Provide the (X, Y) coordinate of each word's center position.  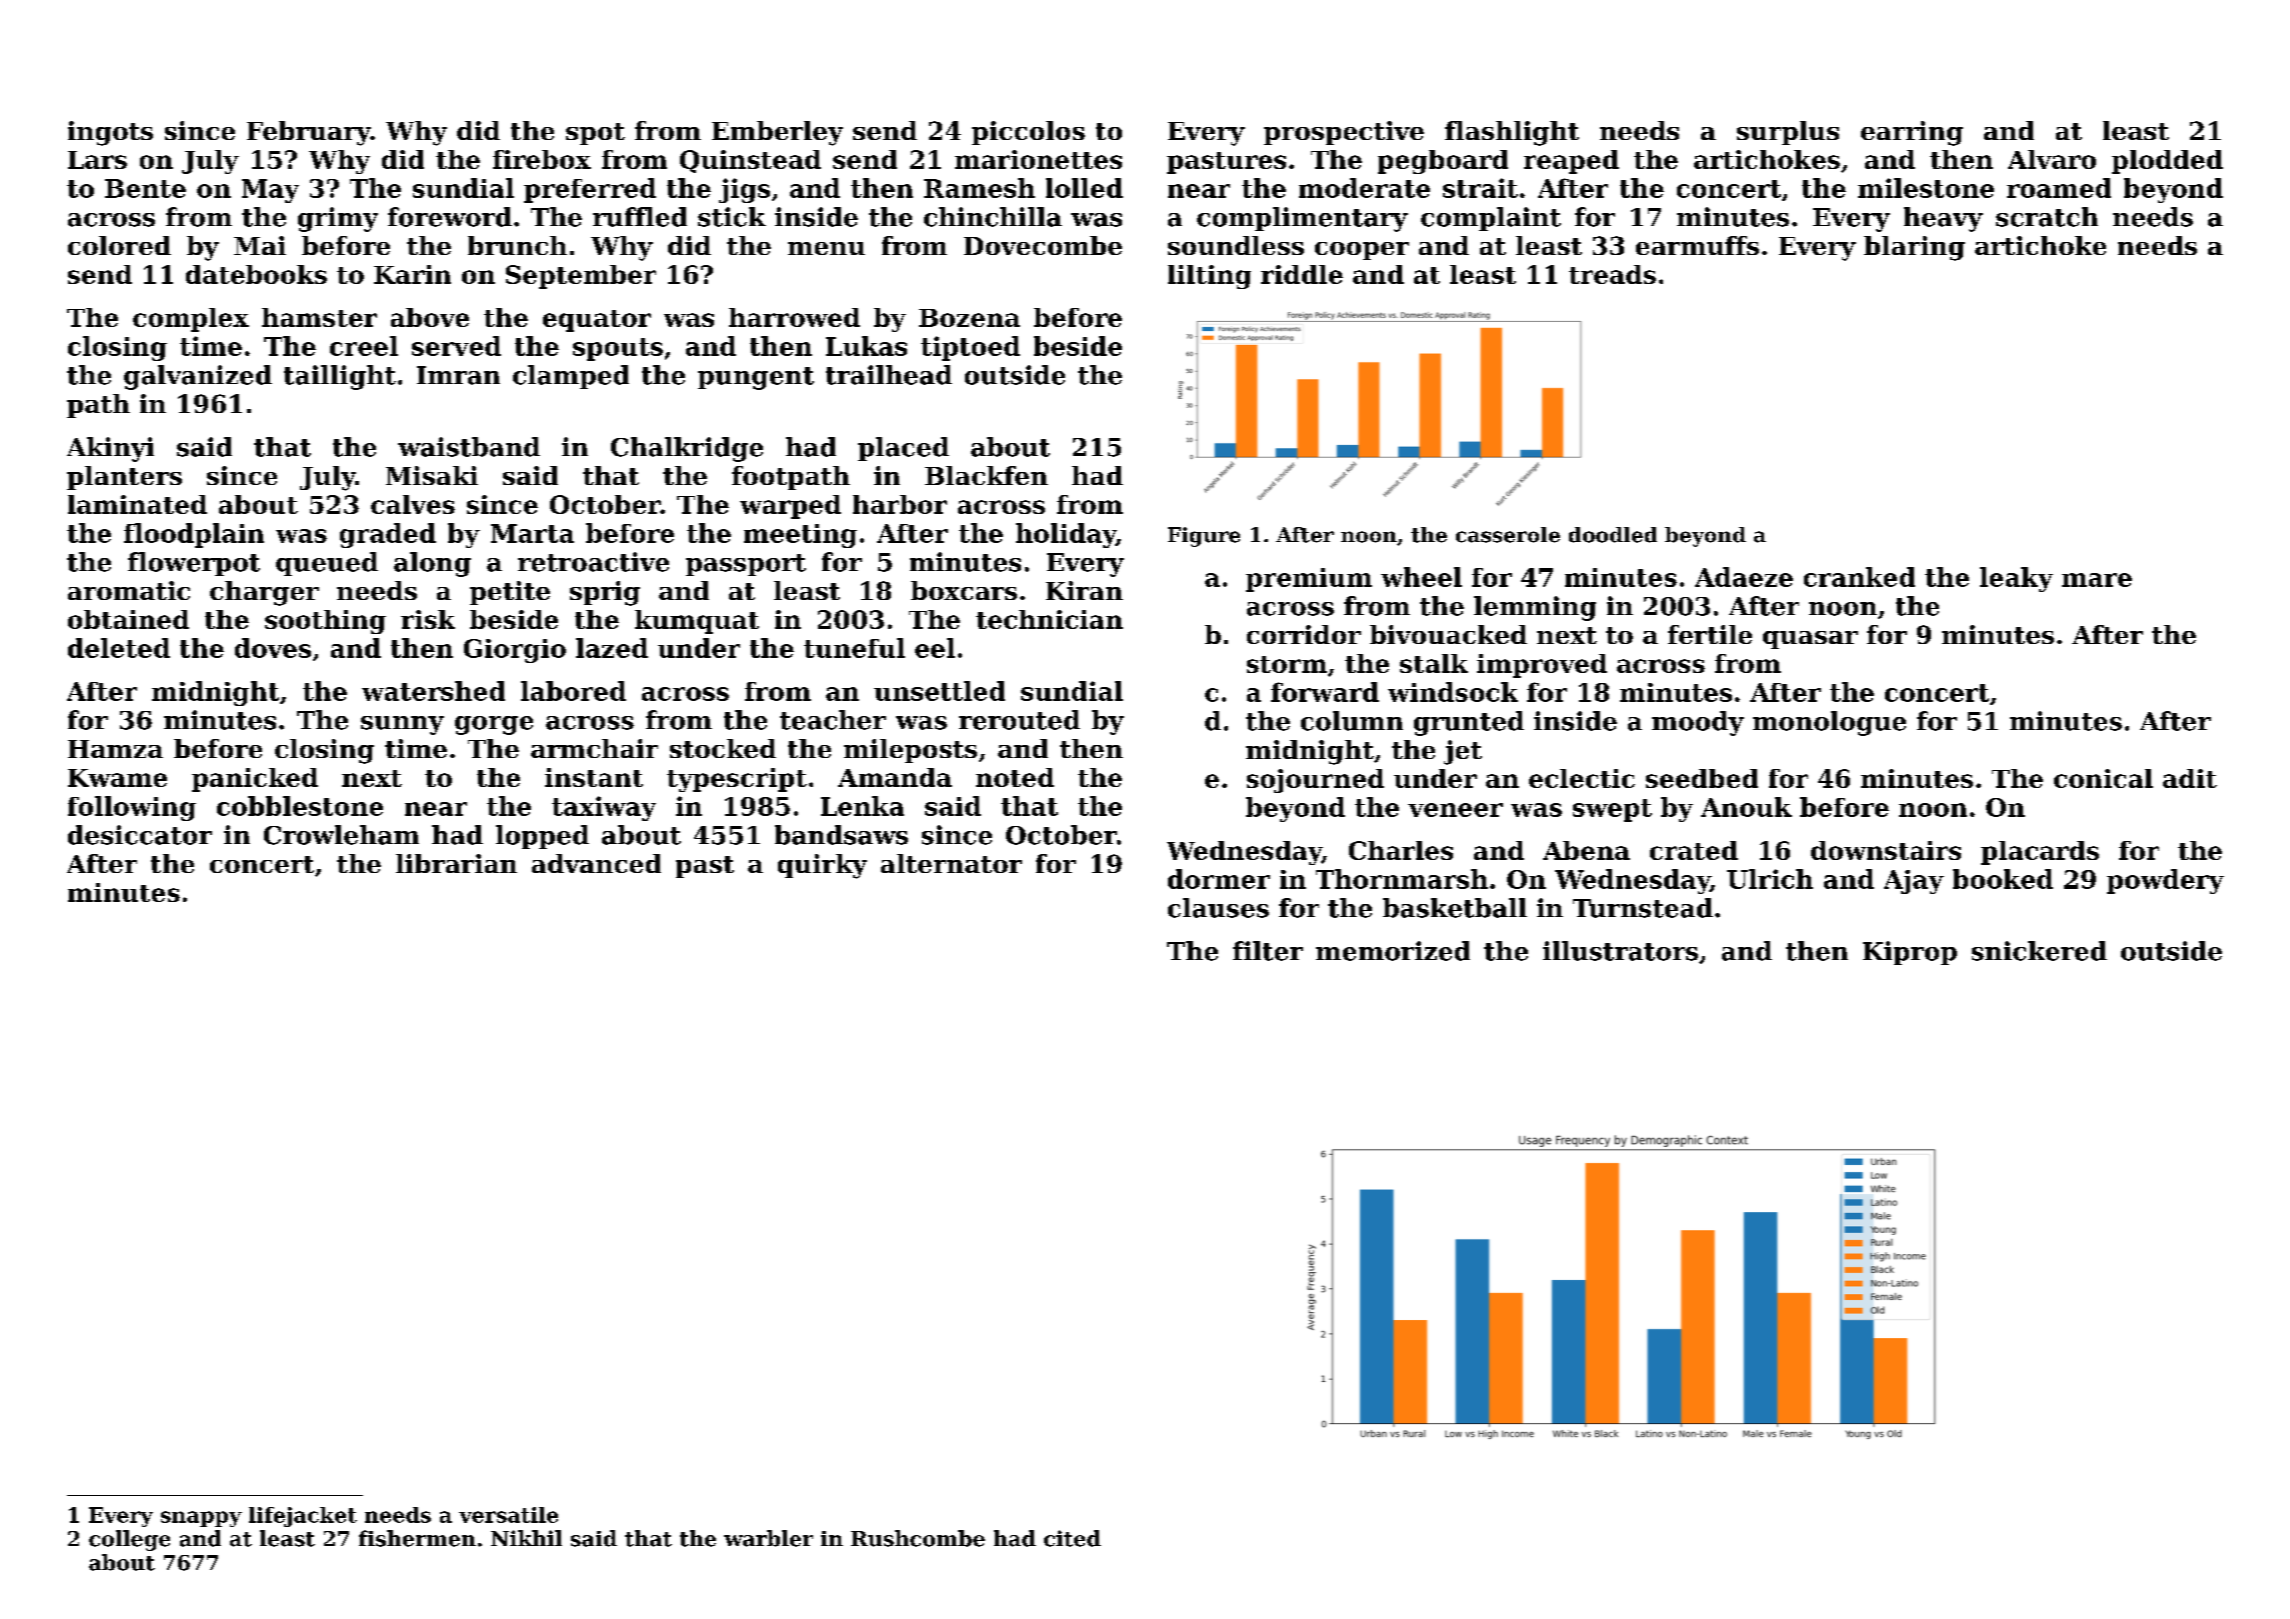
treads (1612, 274)
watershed (433, 691)
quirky (822, 866)
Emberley (777, 133)
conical (2103, 778)
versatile (508, 1515)
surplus (1788, 133)
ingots (110, 133)
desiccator (140, 835)
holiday (1066, 535)
